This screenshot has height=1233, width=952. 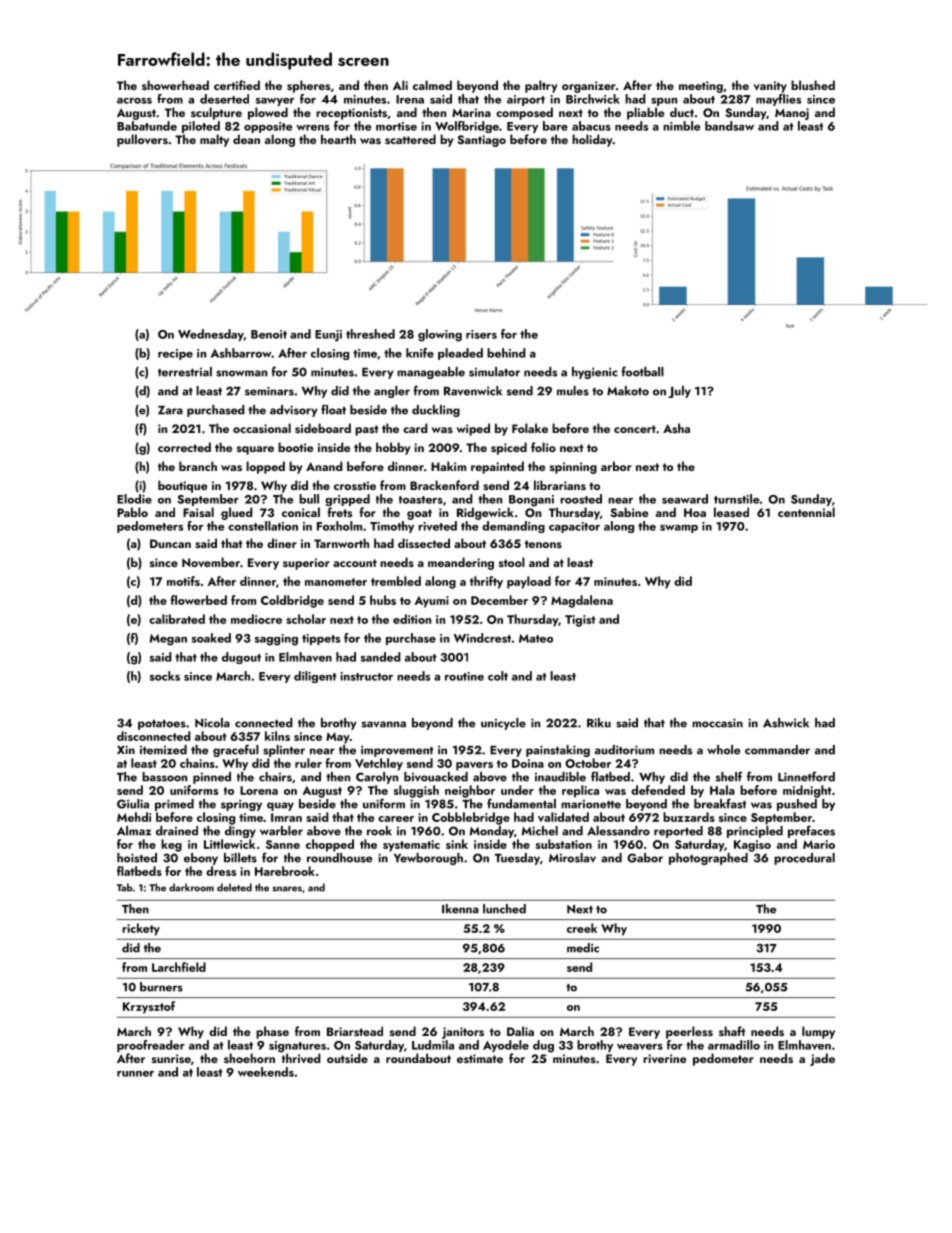 I want to click on janitors, so click(x=463, y=1033).
